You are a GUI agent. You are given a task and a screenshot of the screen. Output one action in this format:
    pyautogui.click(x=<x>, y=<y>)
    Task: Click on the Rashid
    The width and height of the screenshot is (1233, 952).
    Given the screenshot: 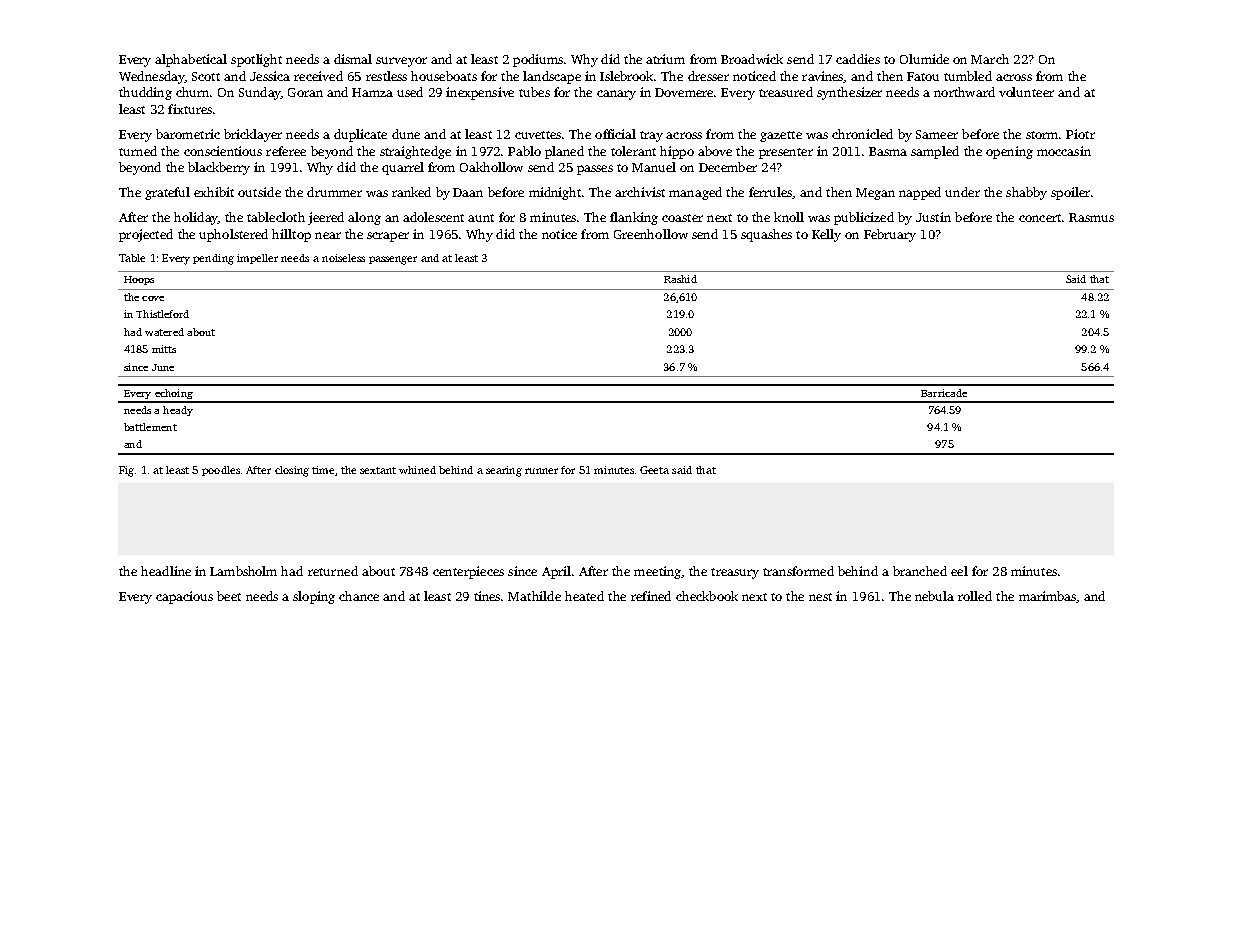 What is the action you would take?
    pyautogui.click(x=680, y=279)
